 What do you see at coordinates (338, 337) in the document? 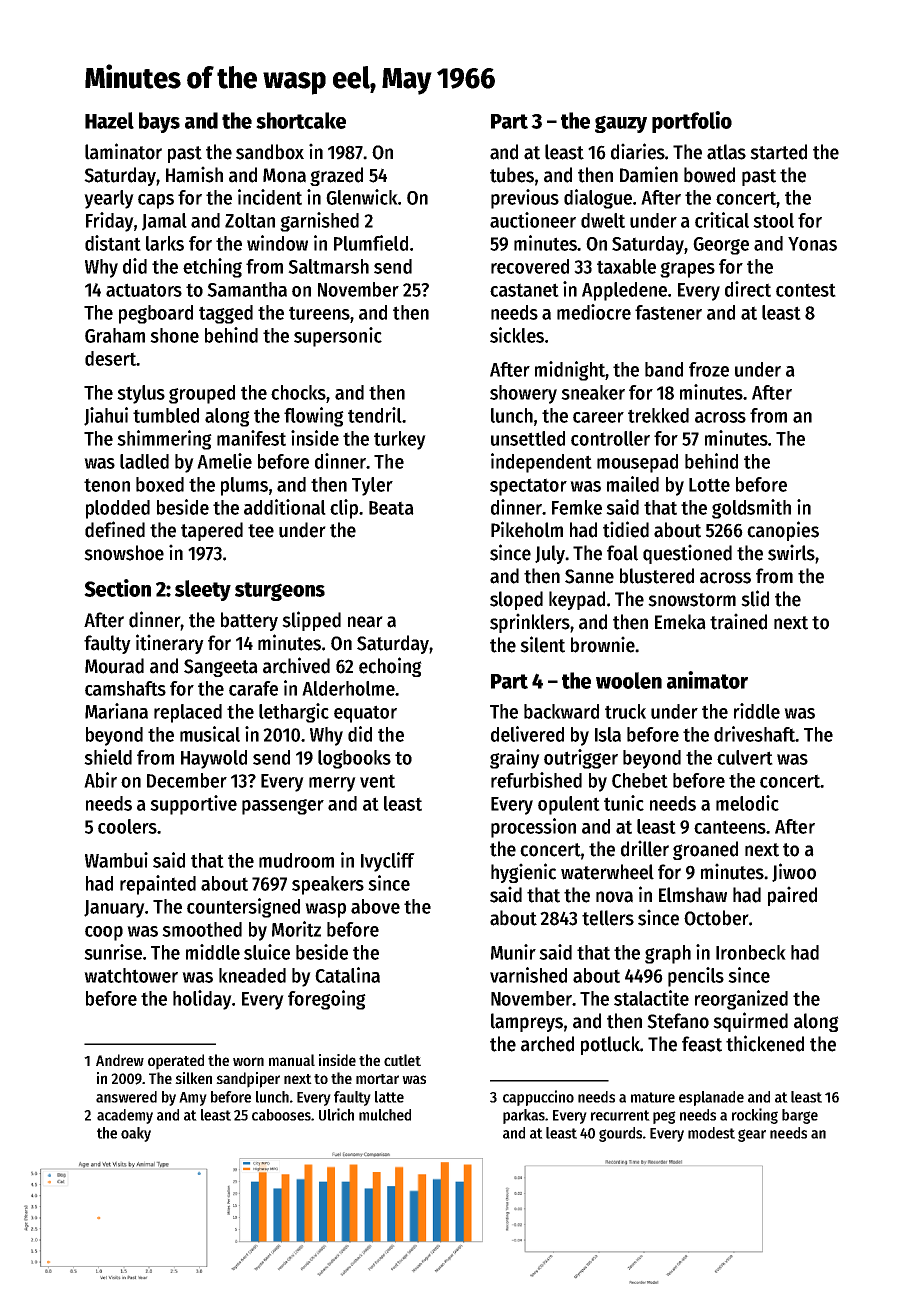
I see `supersonic` at bounding box center [338, 337].
